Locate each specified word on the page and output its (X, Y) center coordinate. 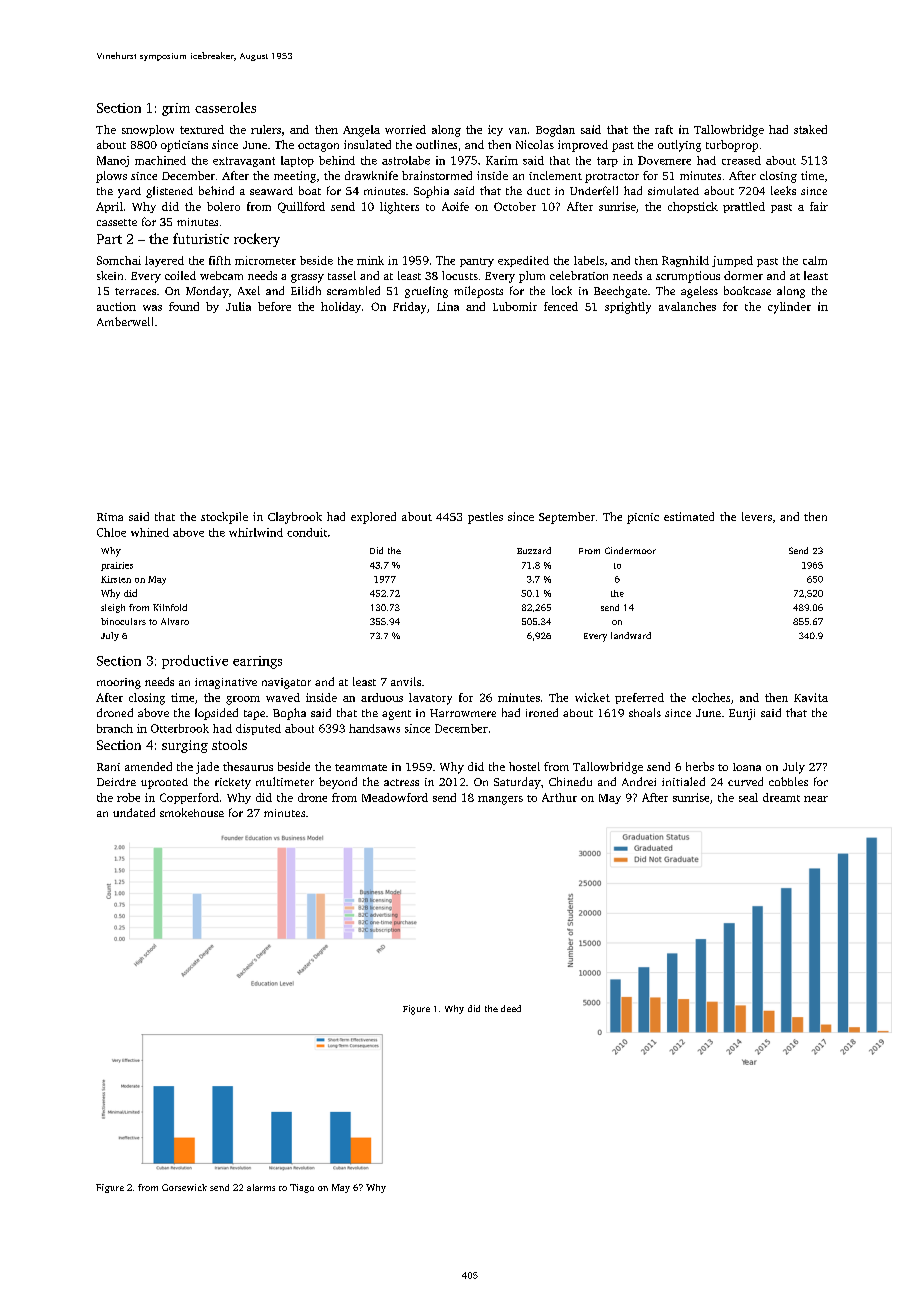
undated (134, 812)
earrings (257, 662)
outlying (679, 146)
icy (495, 130)
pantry (477, 262)
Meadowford (395, 797)
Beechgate (620, 292)
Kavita (811, 697)
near (816, 799)
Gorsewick (184, 1187)
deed (511, 1008)
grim (176, 109)
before (274, 306)
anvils (406, 681)
